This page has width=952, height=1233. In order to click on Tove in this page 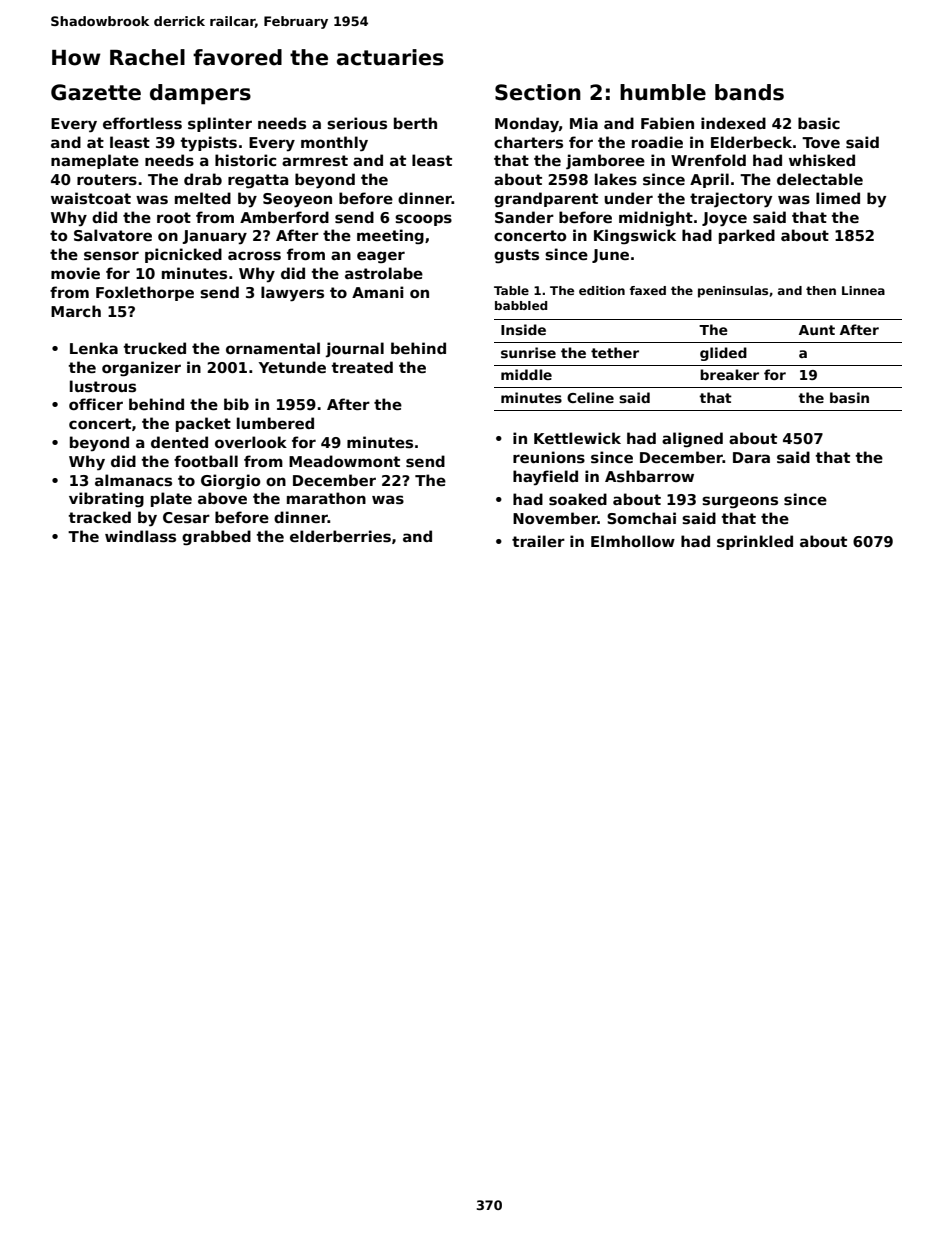, I will do `click(821, 142)`.
